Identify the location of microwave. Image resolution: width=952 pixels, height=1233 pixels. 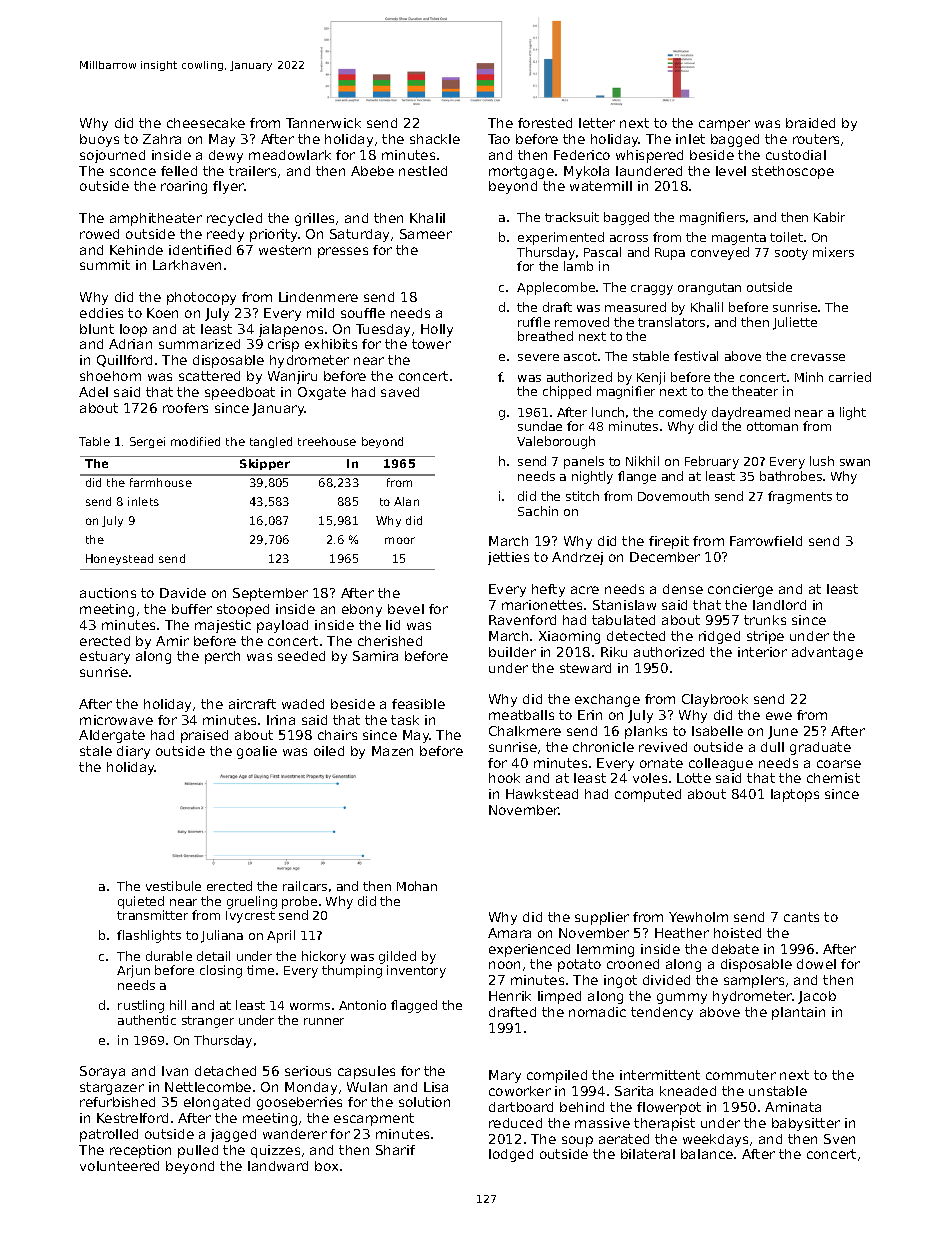
(116, 720).
